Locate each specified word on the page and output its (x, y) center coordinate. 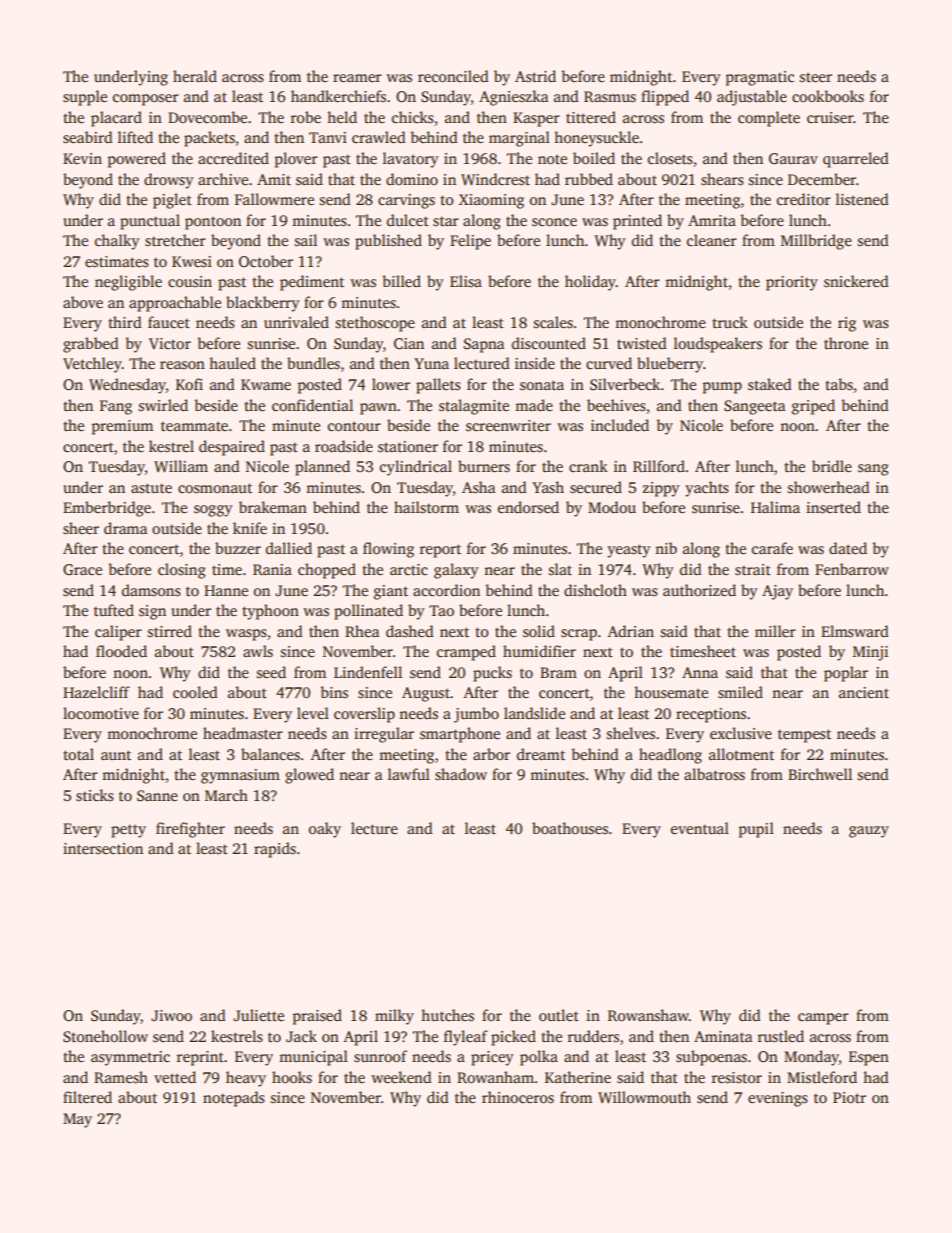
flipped (665, 98)
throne (846, 343)
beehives (616, 405)
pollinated (368, 612)
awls (258, 651)
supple (85, 98)
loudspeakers (718, 345)
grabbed (91, 345)
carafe (772, 548)
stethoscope (375, 324)
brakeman (273, 507)
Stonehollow (105, 1036)
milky (394, 1017)
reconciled (453, 76)
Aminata (723, 1036)
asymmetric (130, 1058)
